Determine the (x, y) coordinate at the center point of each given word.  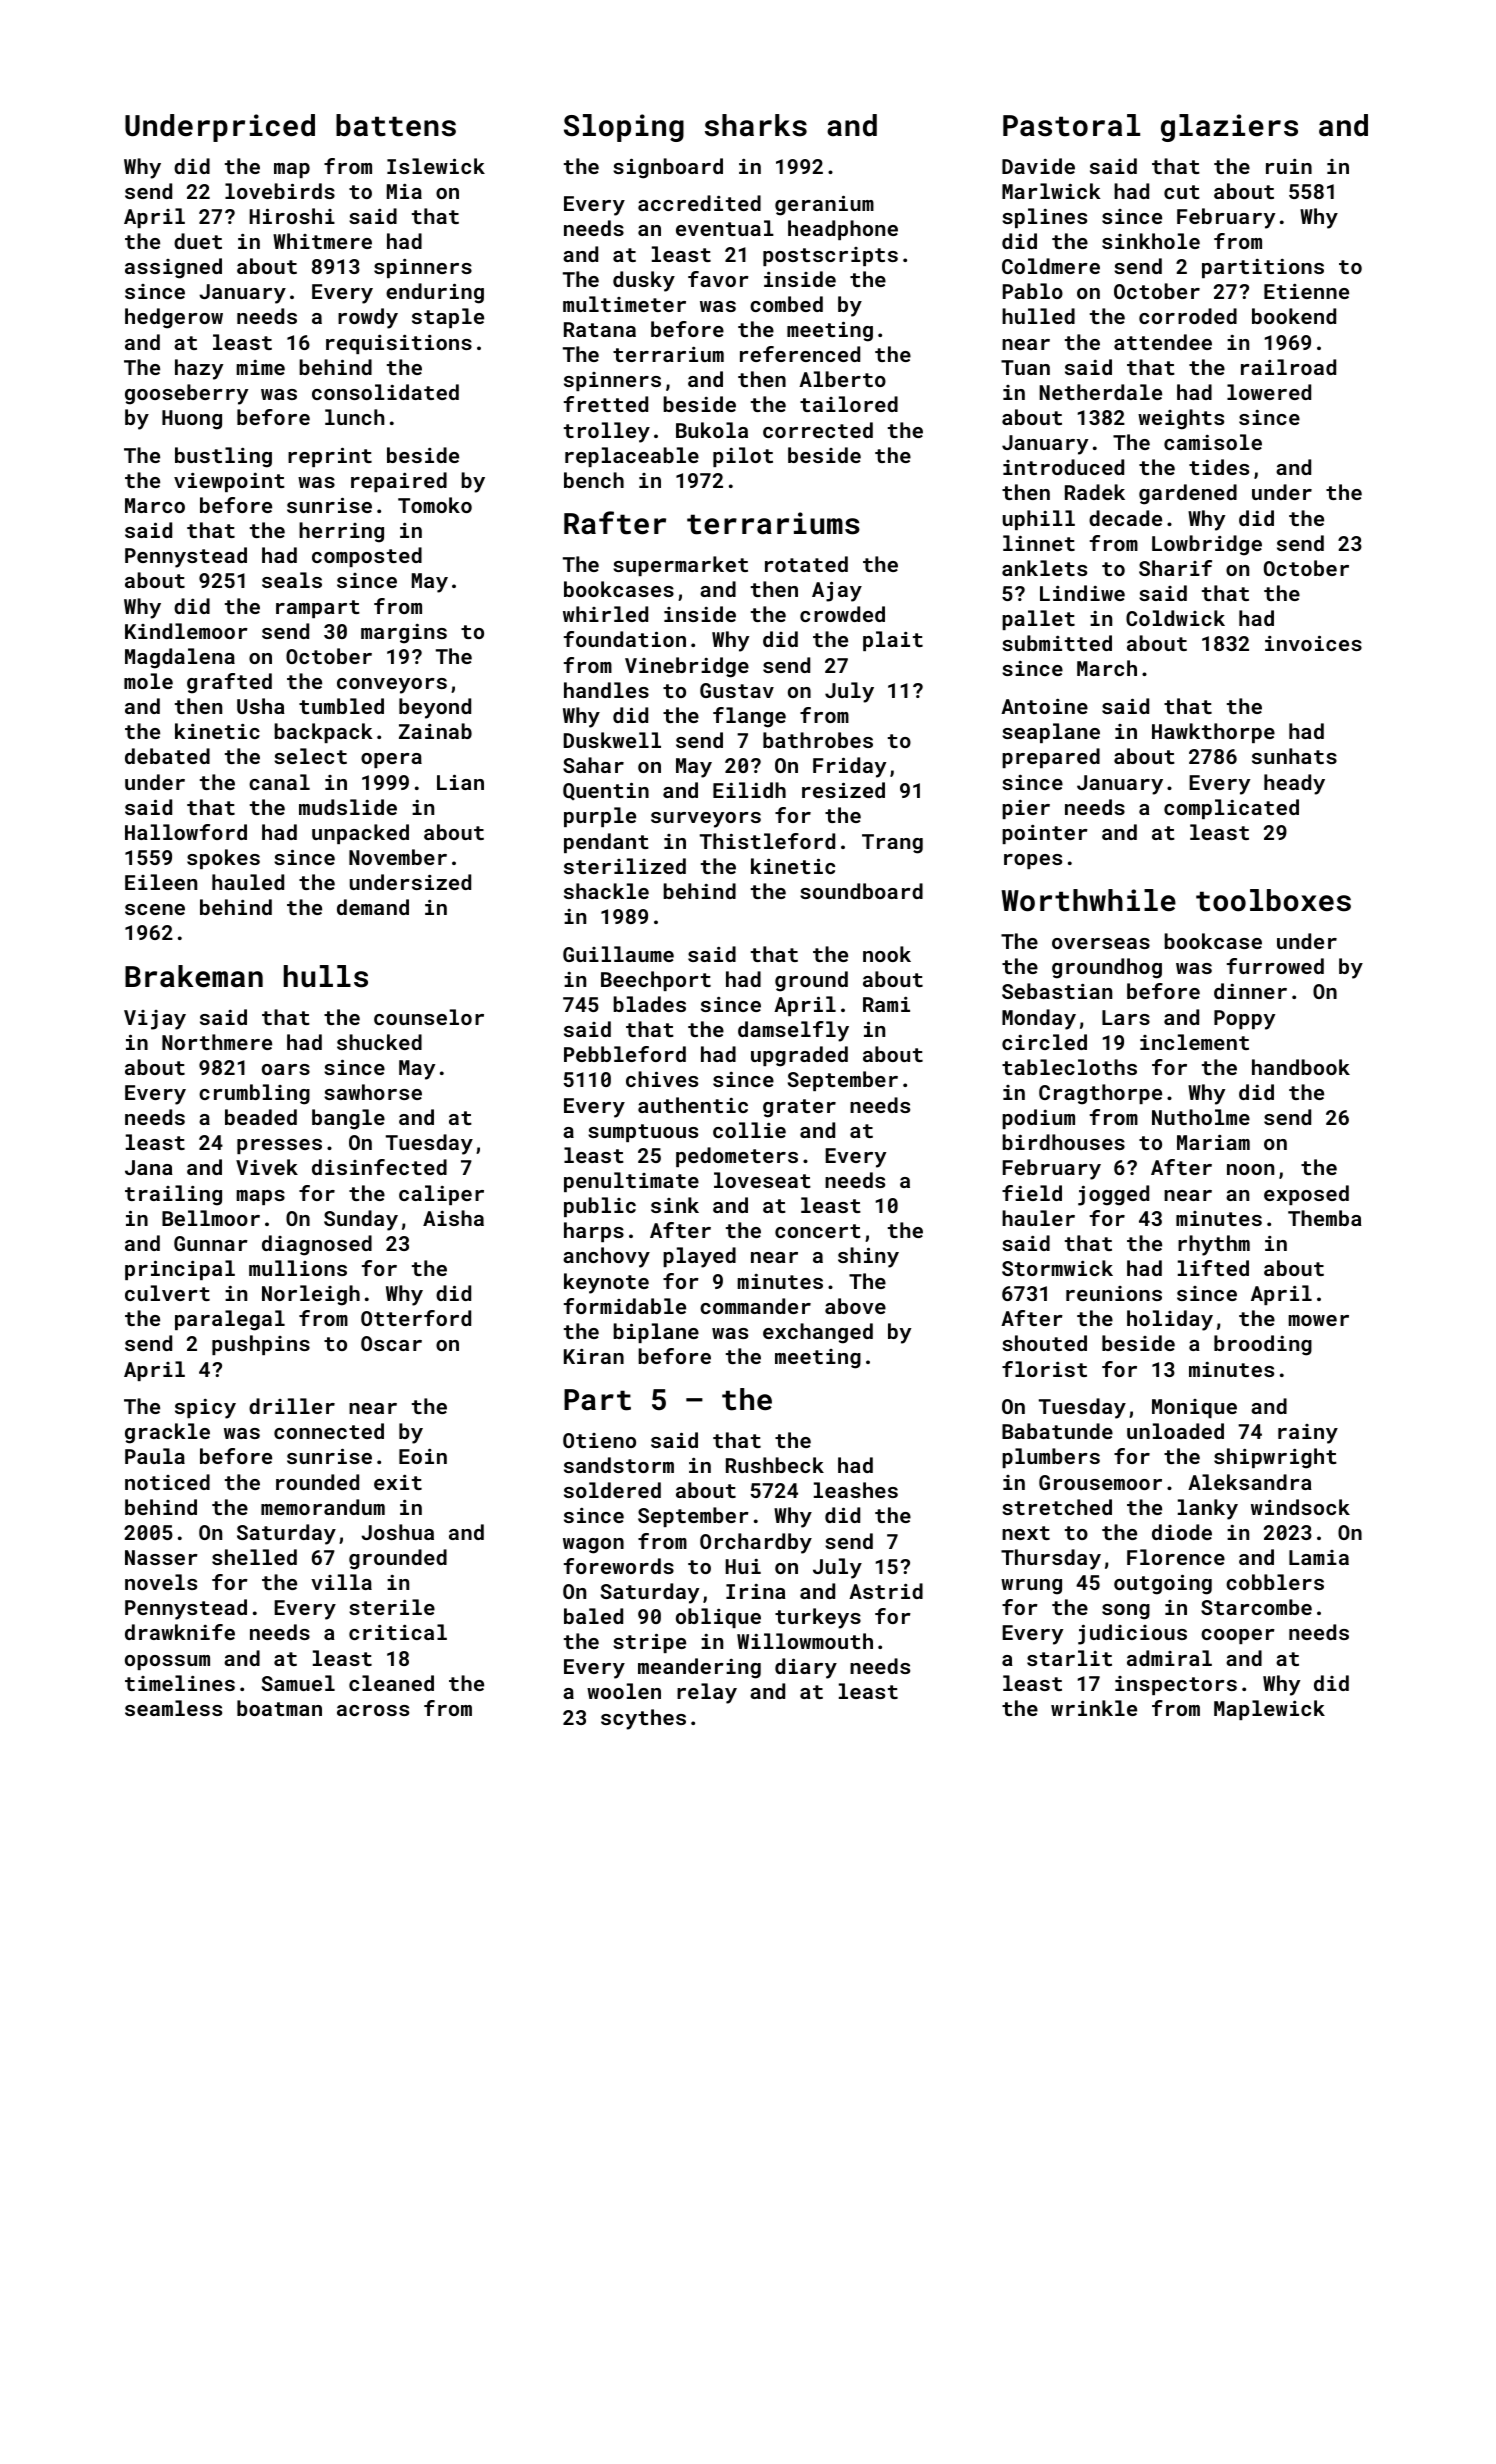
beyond (435, 708)
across (373, 1710)
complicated (1231, 809)
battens (396, 125)
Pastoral (1071, 125)
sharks (756, 125)
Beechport (656, 981)
